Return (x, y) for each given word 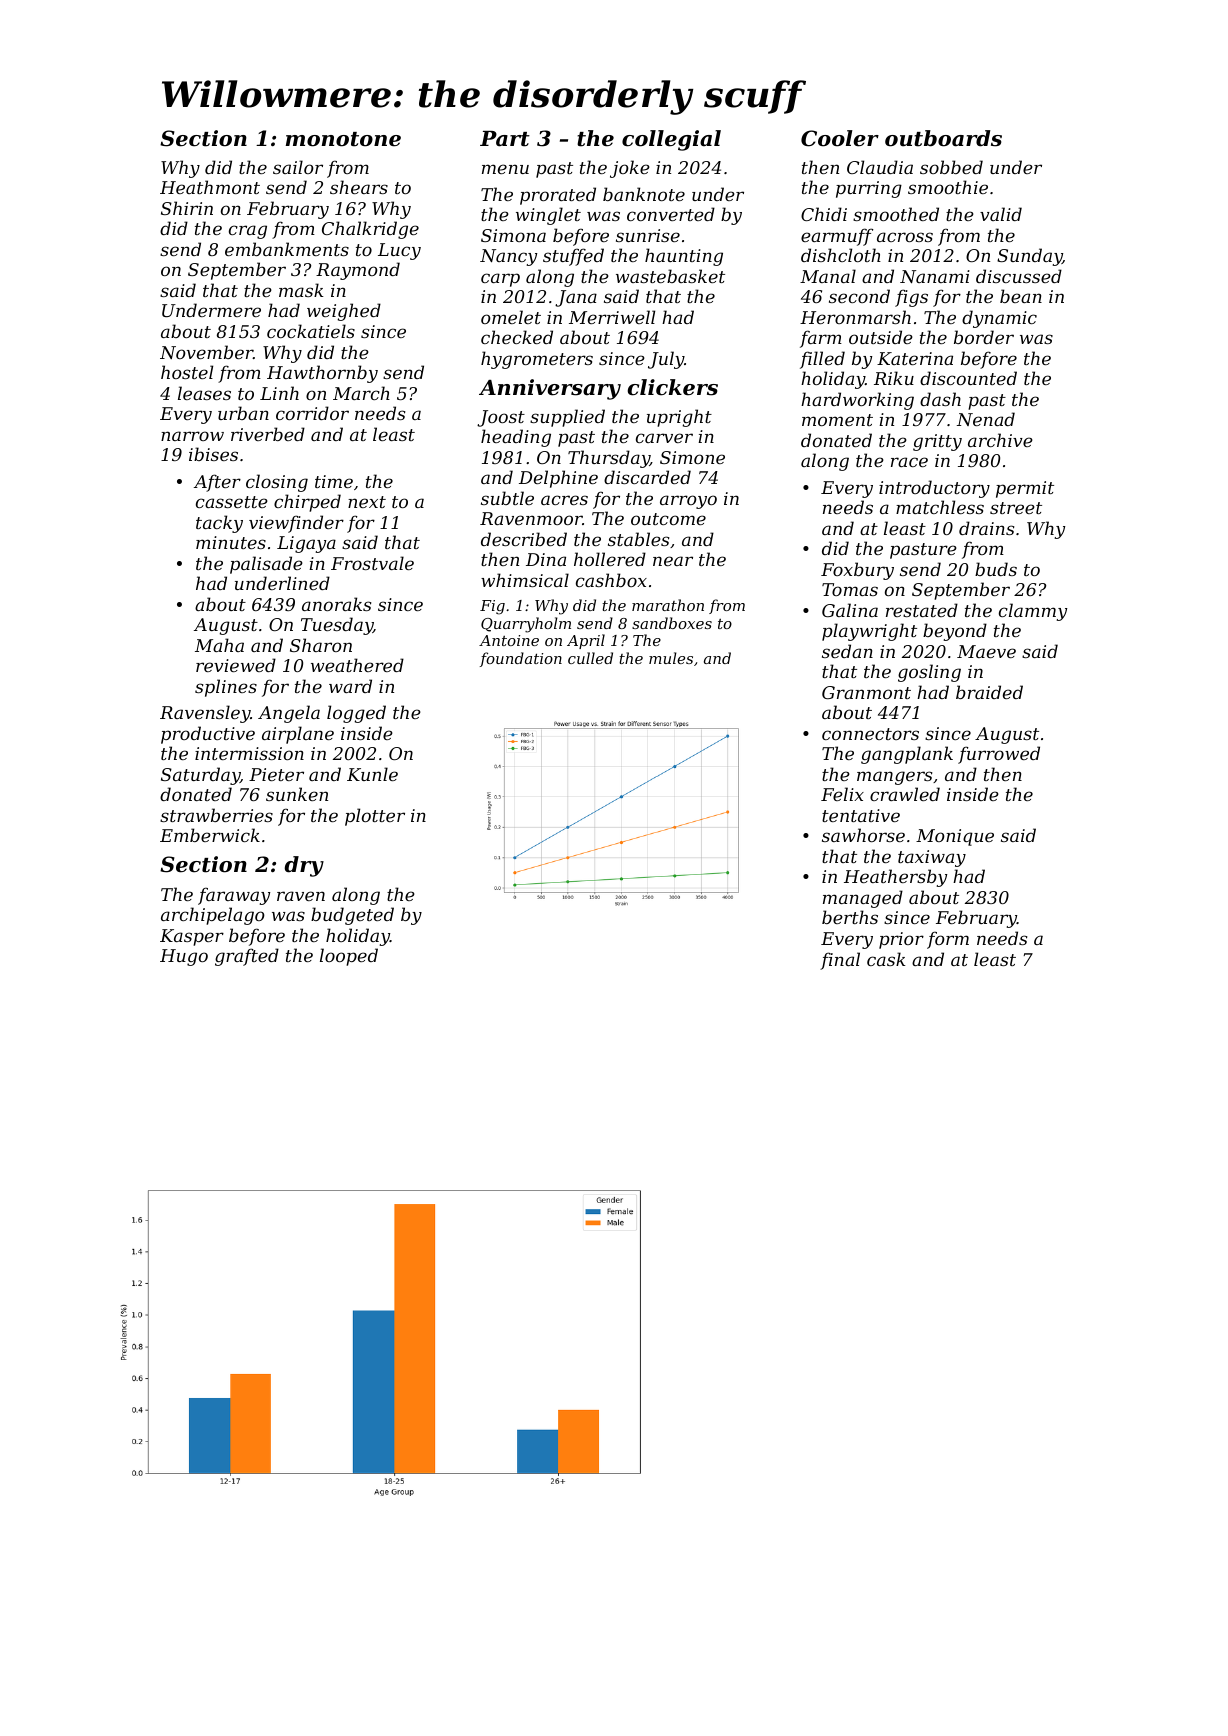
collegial (671, 140)
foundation (521, 659)
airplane (298, 735)
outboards (943, 138)
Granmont (866, 692)
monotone (343, 139)
